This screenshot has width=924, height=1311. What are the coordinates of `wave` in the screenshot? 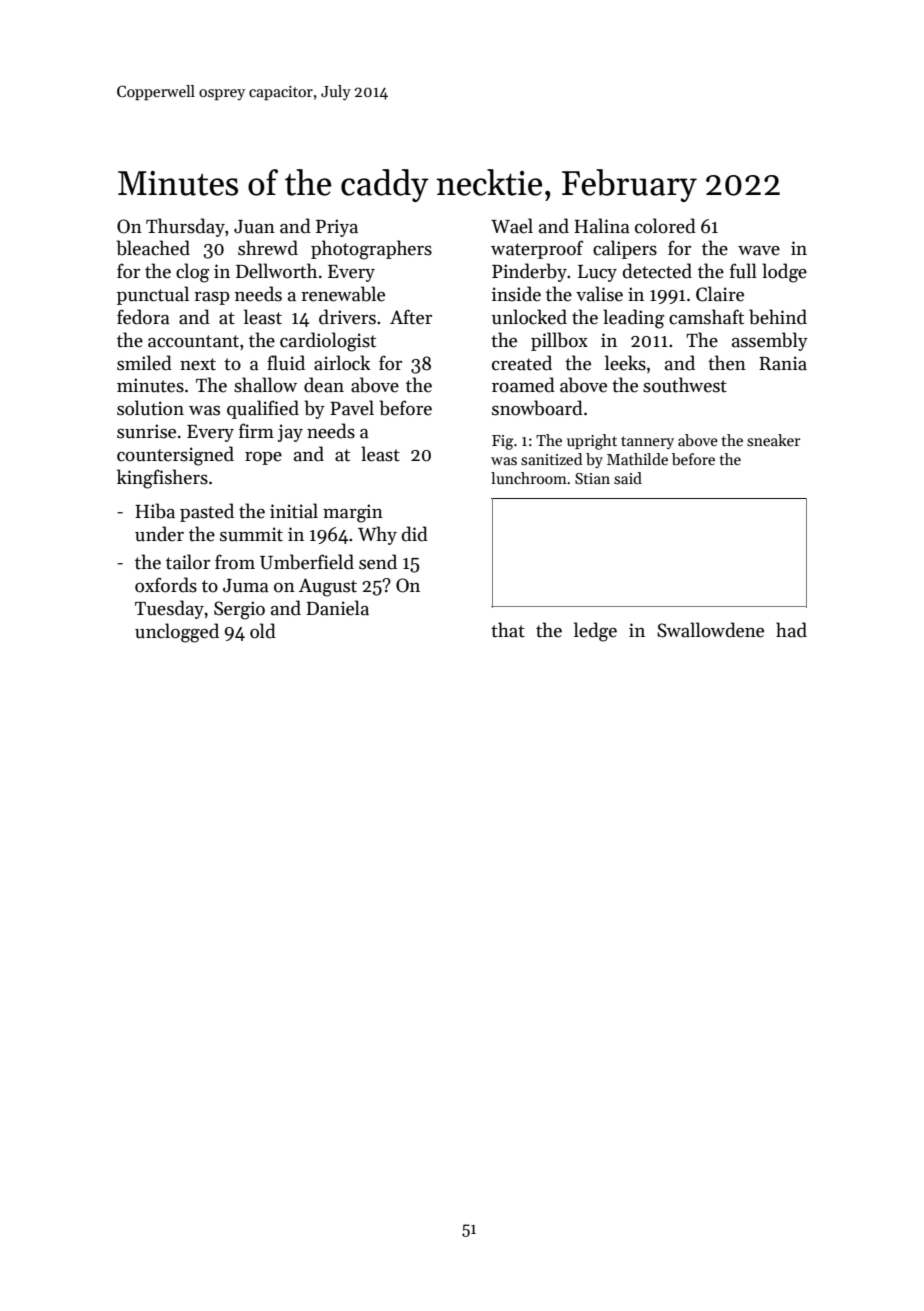 It's located at (759, 251).
